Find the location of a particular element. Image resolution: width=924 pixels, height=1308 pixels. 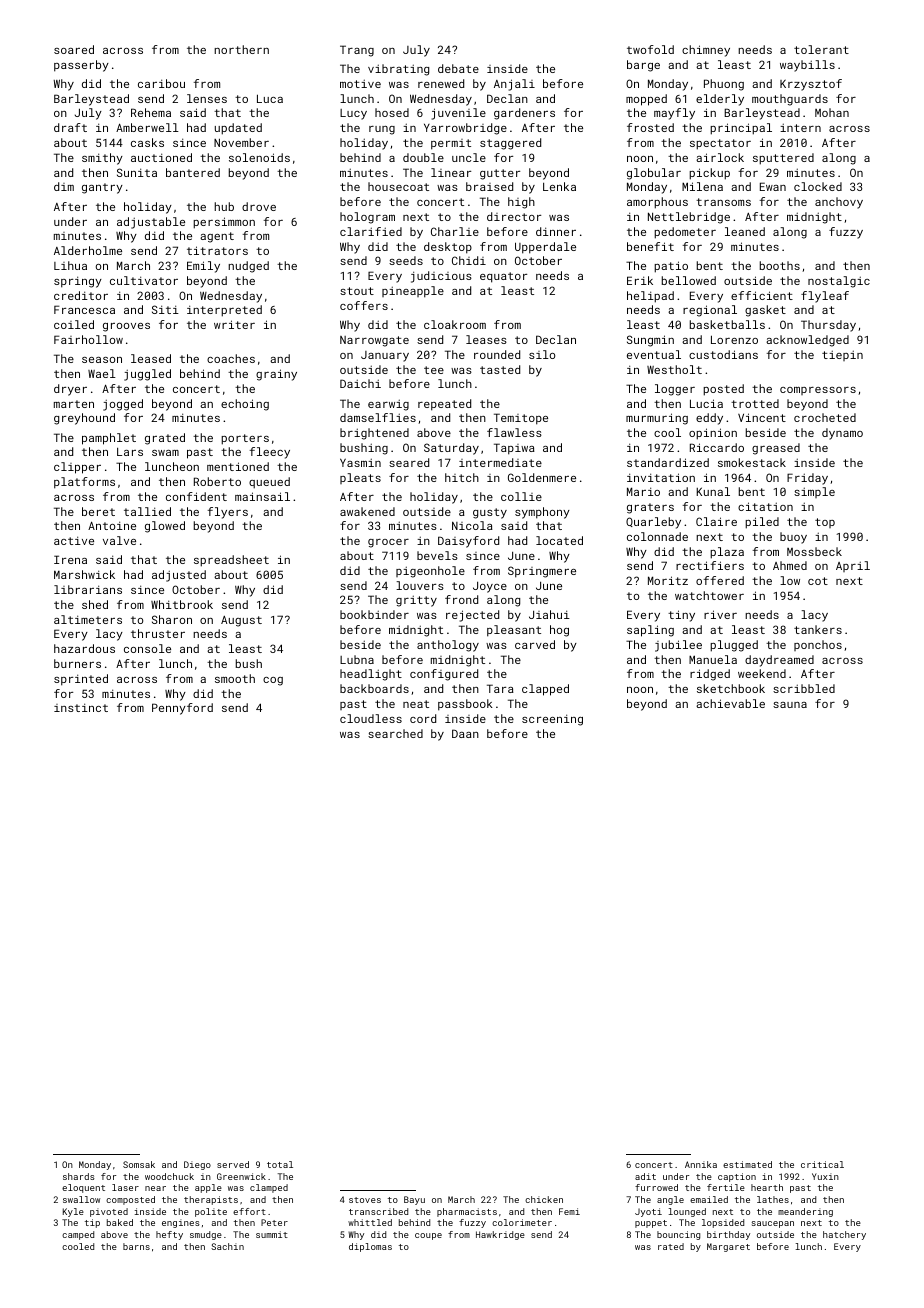

tiepin is located at coordinates (842, 355).
